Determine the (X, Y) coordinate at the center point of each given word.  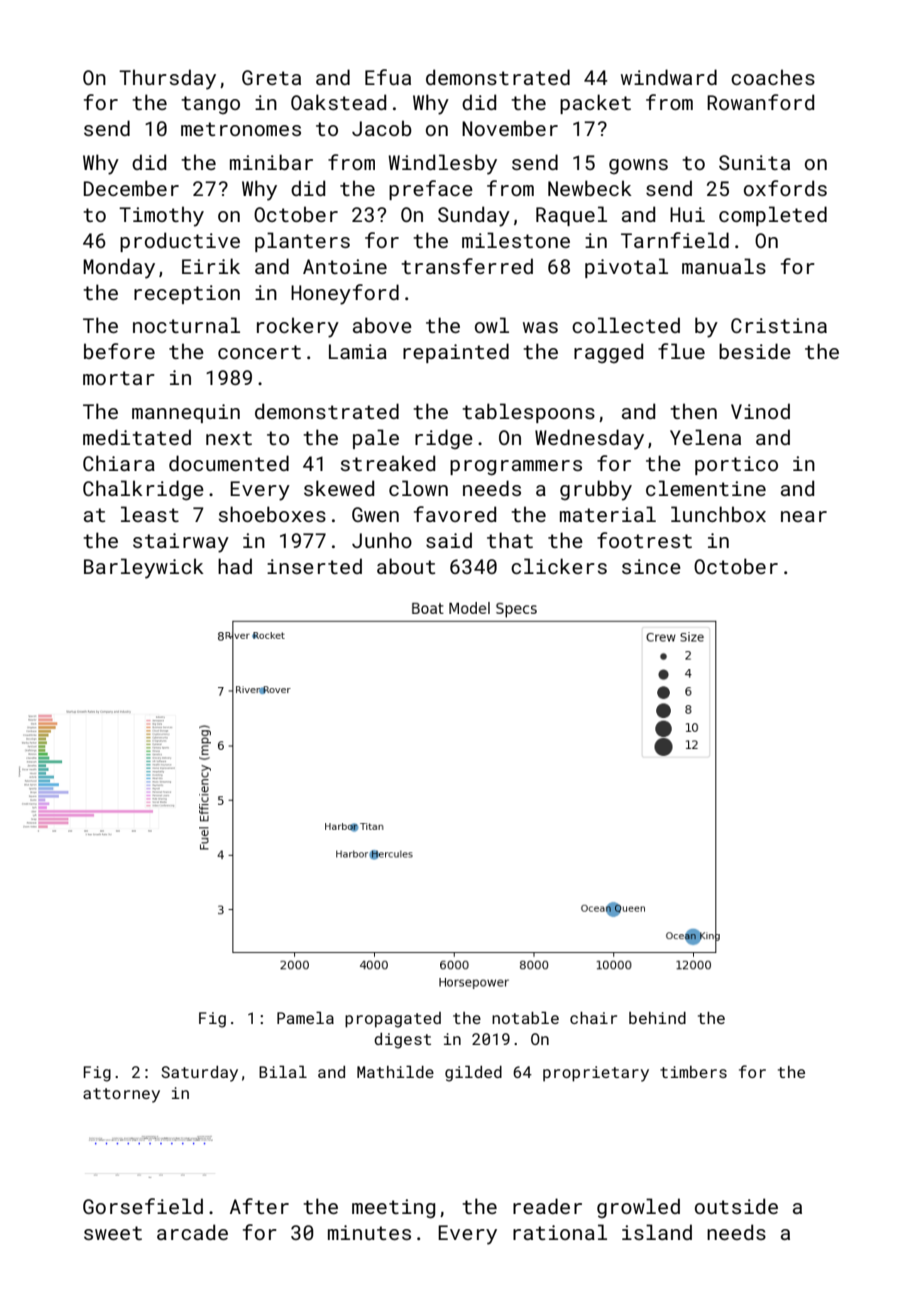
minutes (369, 1232)
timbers (693, 1072)
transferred (467, 266)
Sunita (754, 162)
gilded (473, 1073)
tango (210, 105)
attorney (121, 1095)
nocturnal (186, 325)
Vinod (760, 411)
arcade (192, 1232)
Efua (388, 77)
